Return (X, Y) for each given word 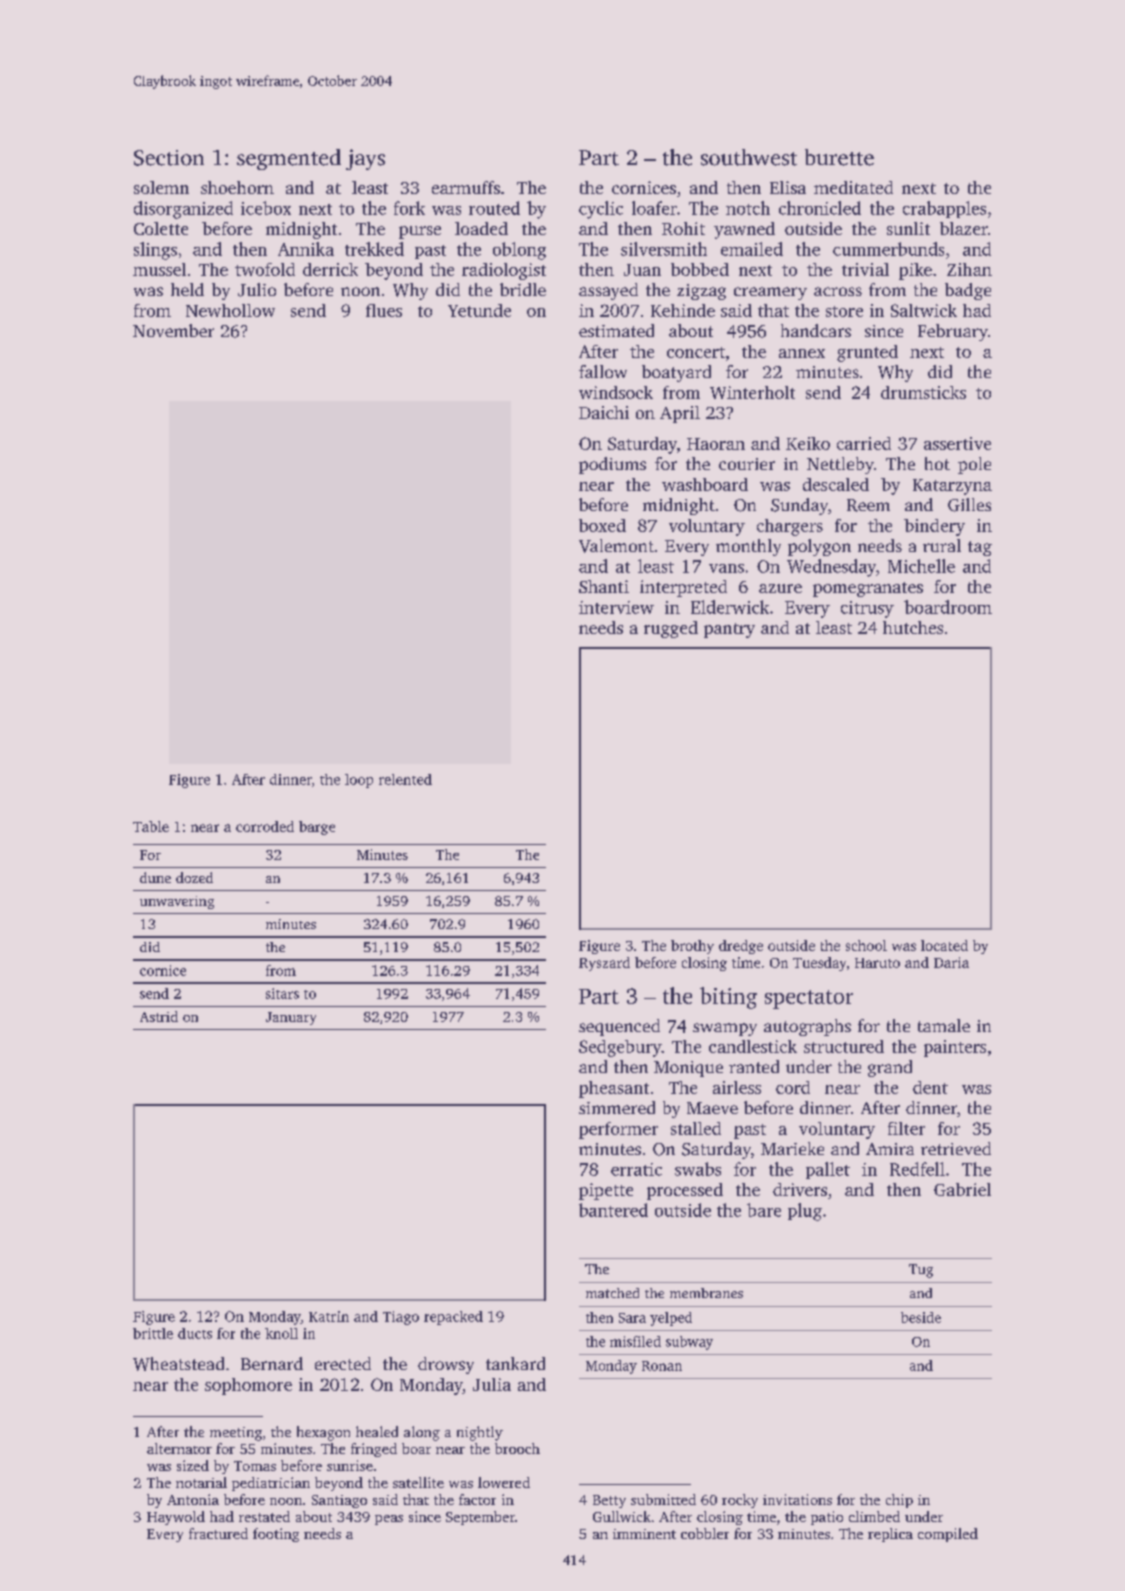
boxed (602, 525)
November (173, 330)
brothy (692, 947)
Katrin (329, 1316)
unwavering (177, 902)
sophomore (248, 1386)
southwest (749, 157)
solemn (161, 187)
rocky (740, 1501)
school (866, 945)
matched (612, 1293)
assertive (957, 443)
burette (839, 157)
